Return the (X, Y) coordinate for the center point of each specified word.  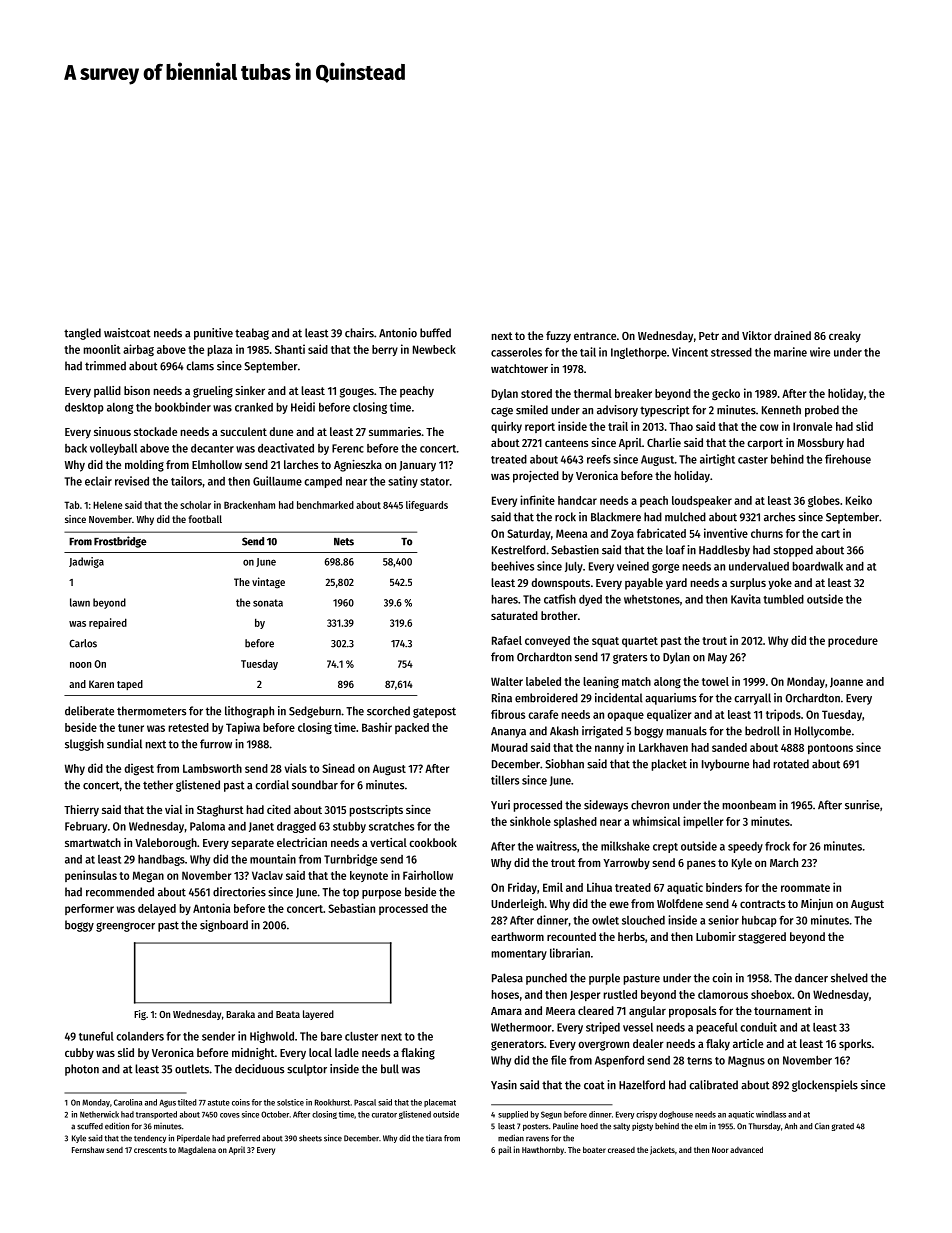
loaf (675, 550)
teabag (252, 334)
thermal (593, 393)
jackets (662, 1150)
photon (82, 1070)
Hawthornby (543, 1150)
